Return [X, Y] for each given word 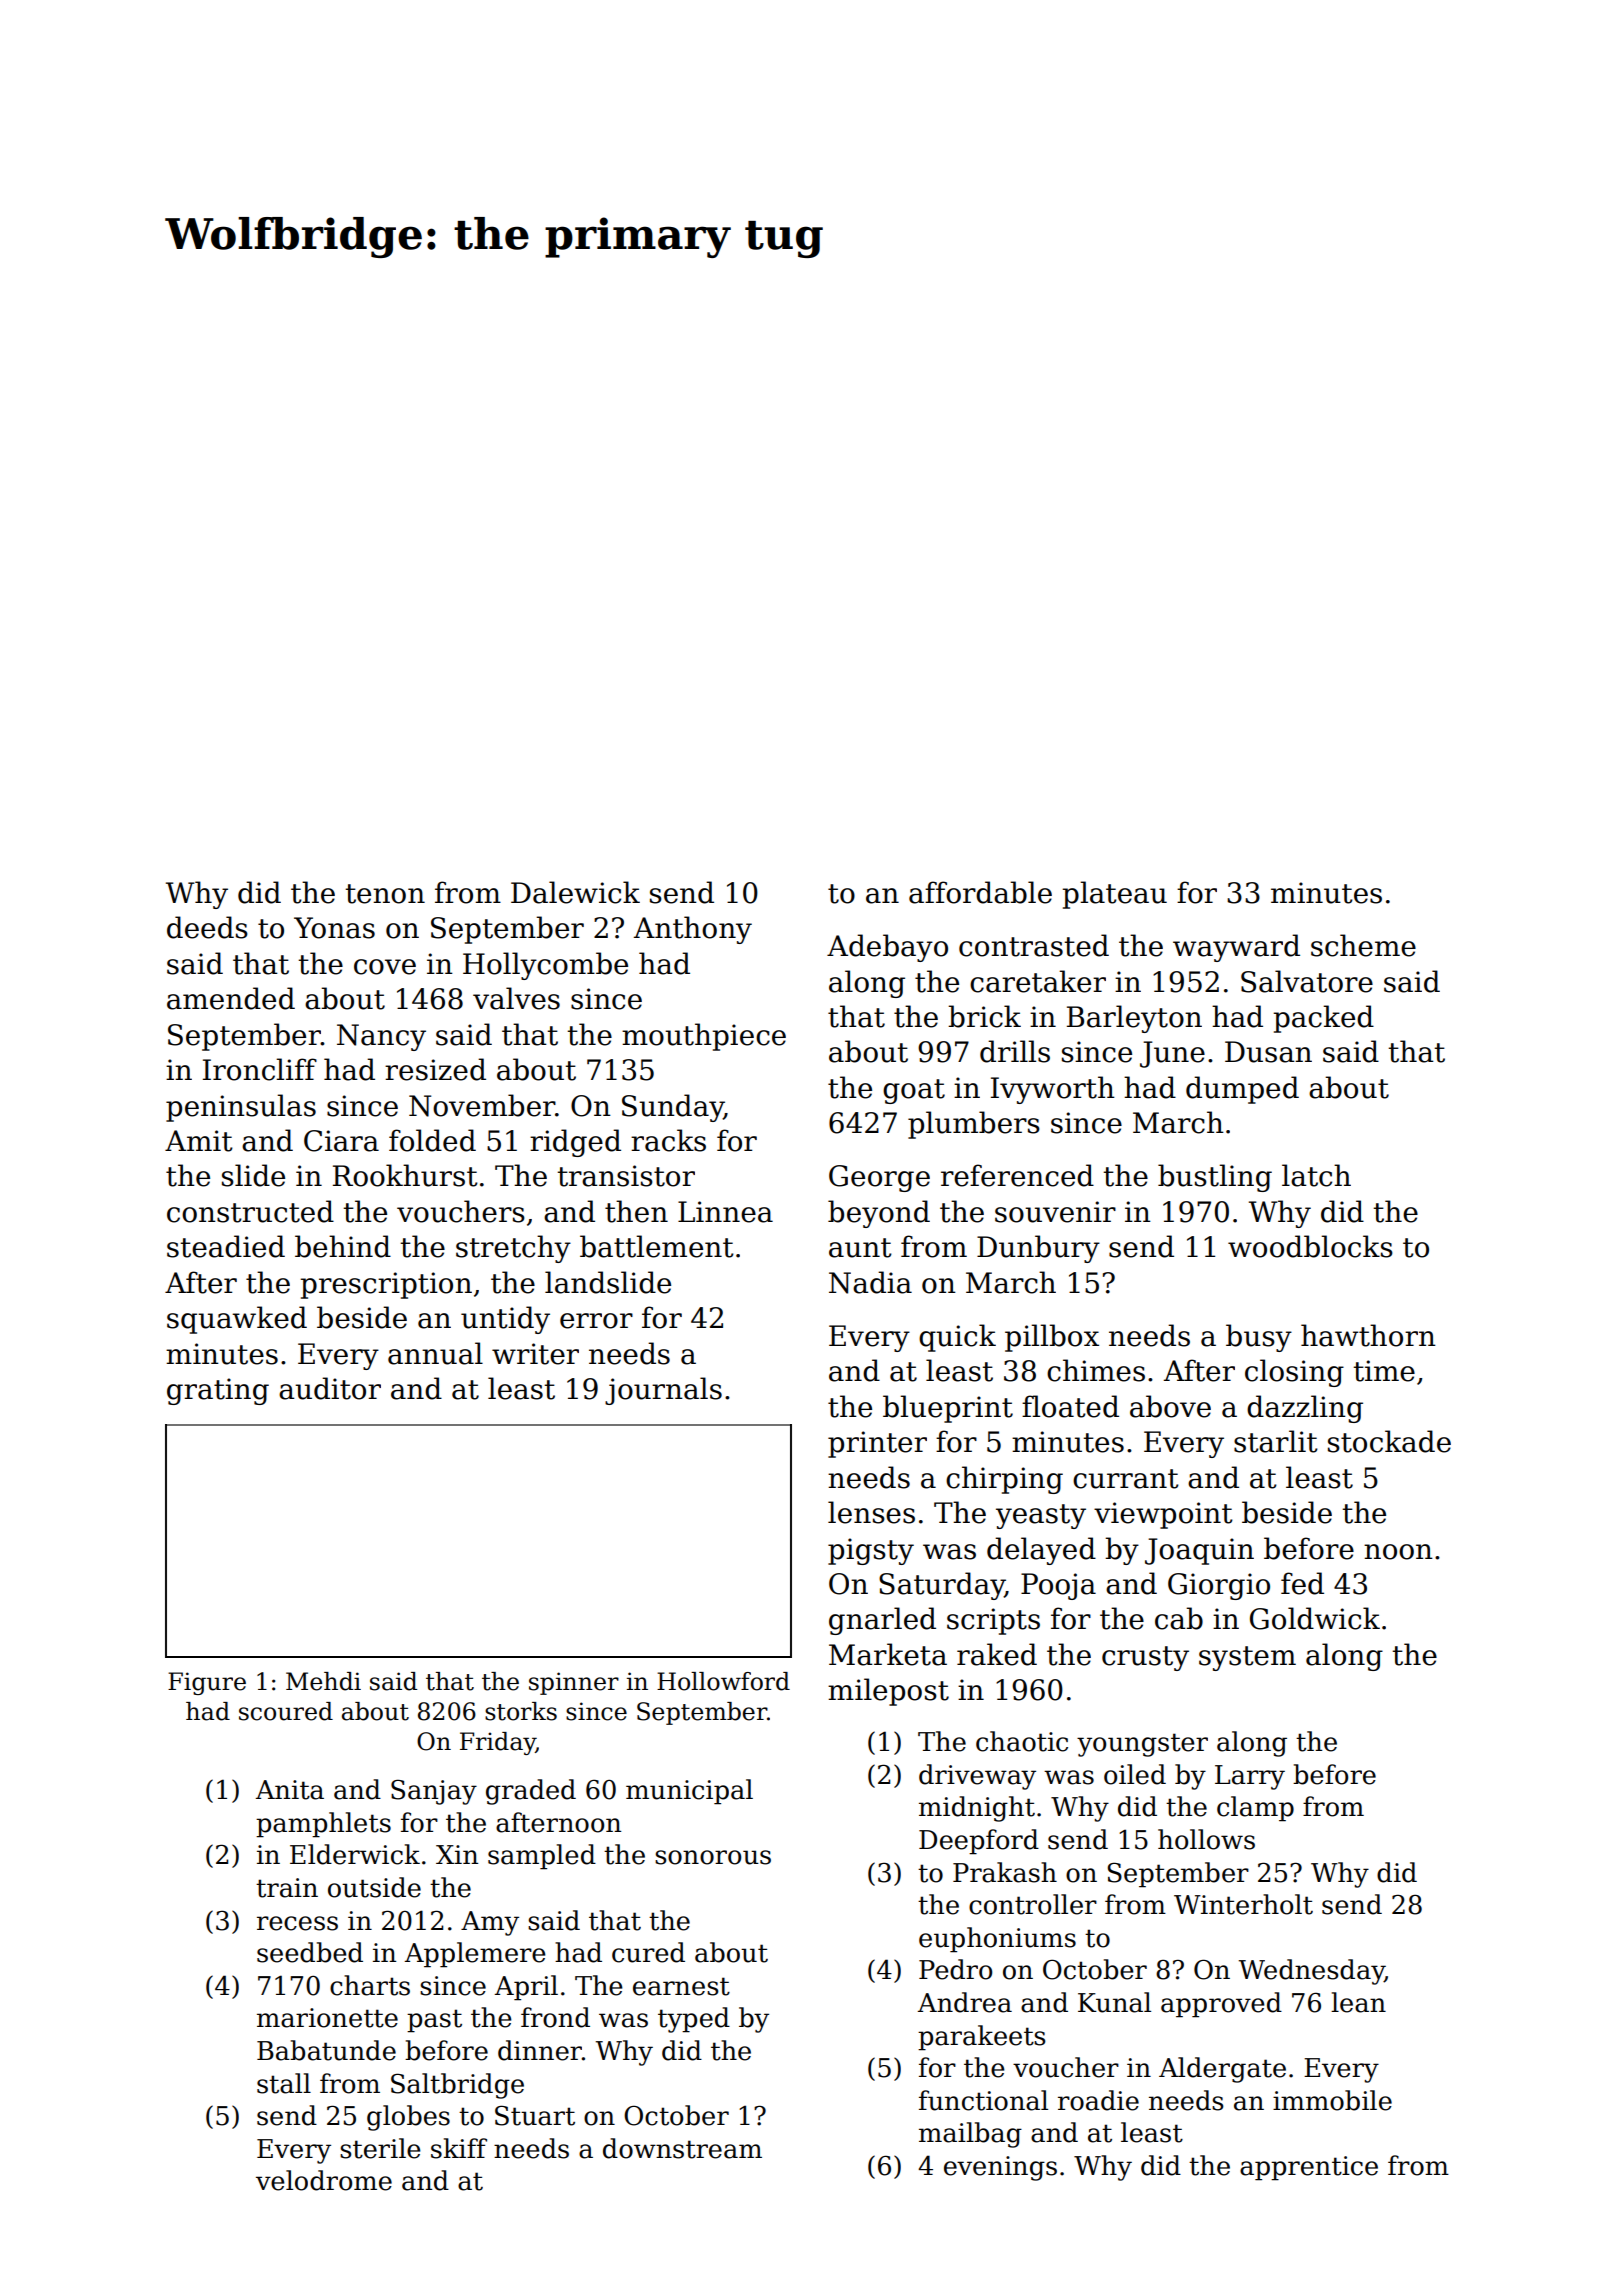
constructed [250, 1211]
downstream [682, 2148]
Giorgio [1219, 1586]
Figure [207, 1683]
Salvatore [1307, 981]
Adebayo [887, 948]
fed [1302, 1583]
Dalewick [575, 892]
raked [997, 1654]
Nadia [870, 1282]
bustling [1215, 1178]
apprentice [1309, 2168]
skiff [459, 2148]
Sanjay [434, 1792]
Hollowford [723, 1681]
